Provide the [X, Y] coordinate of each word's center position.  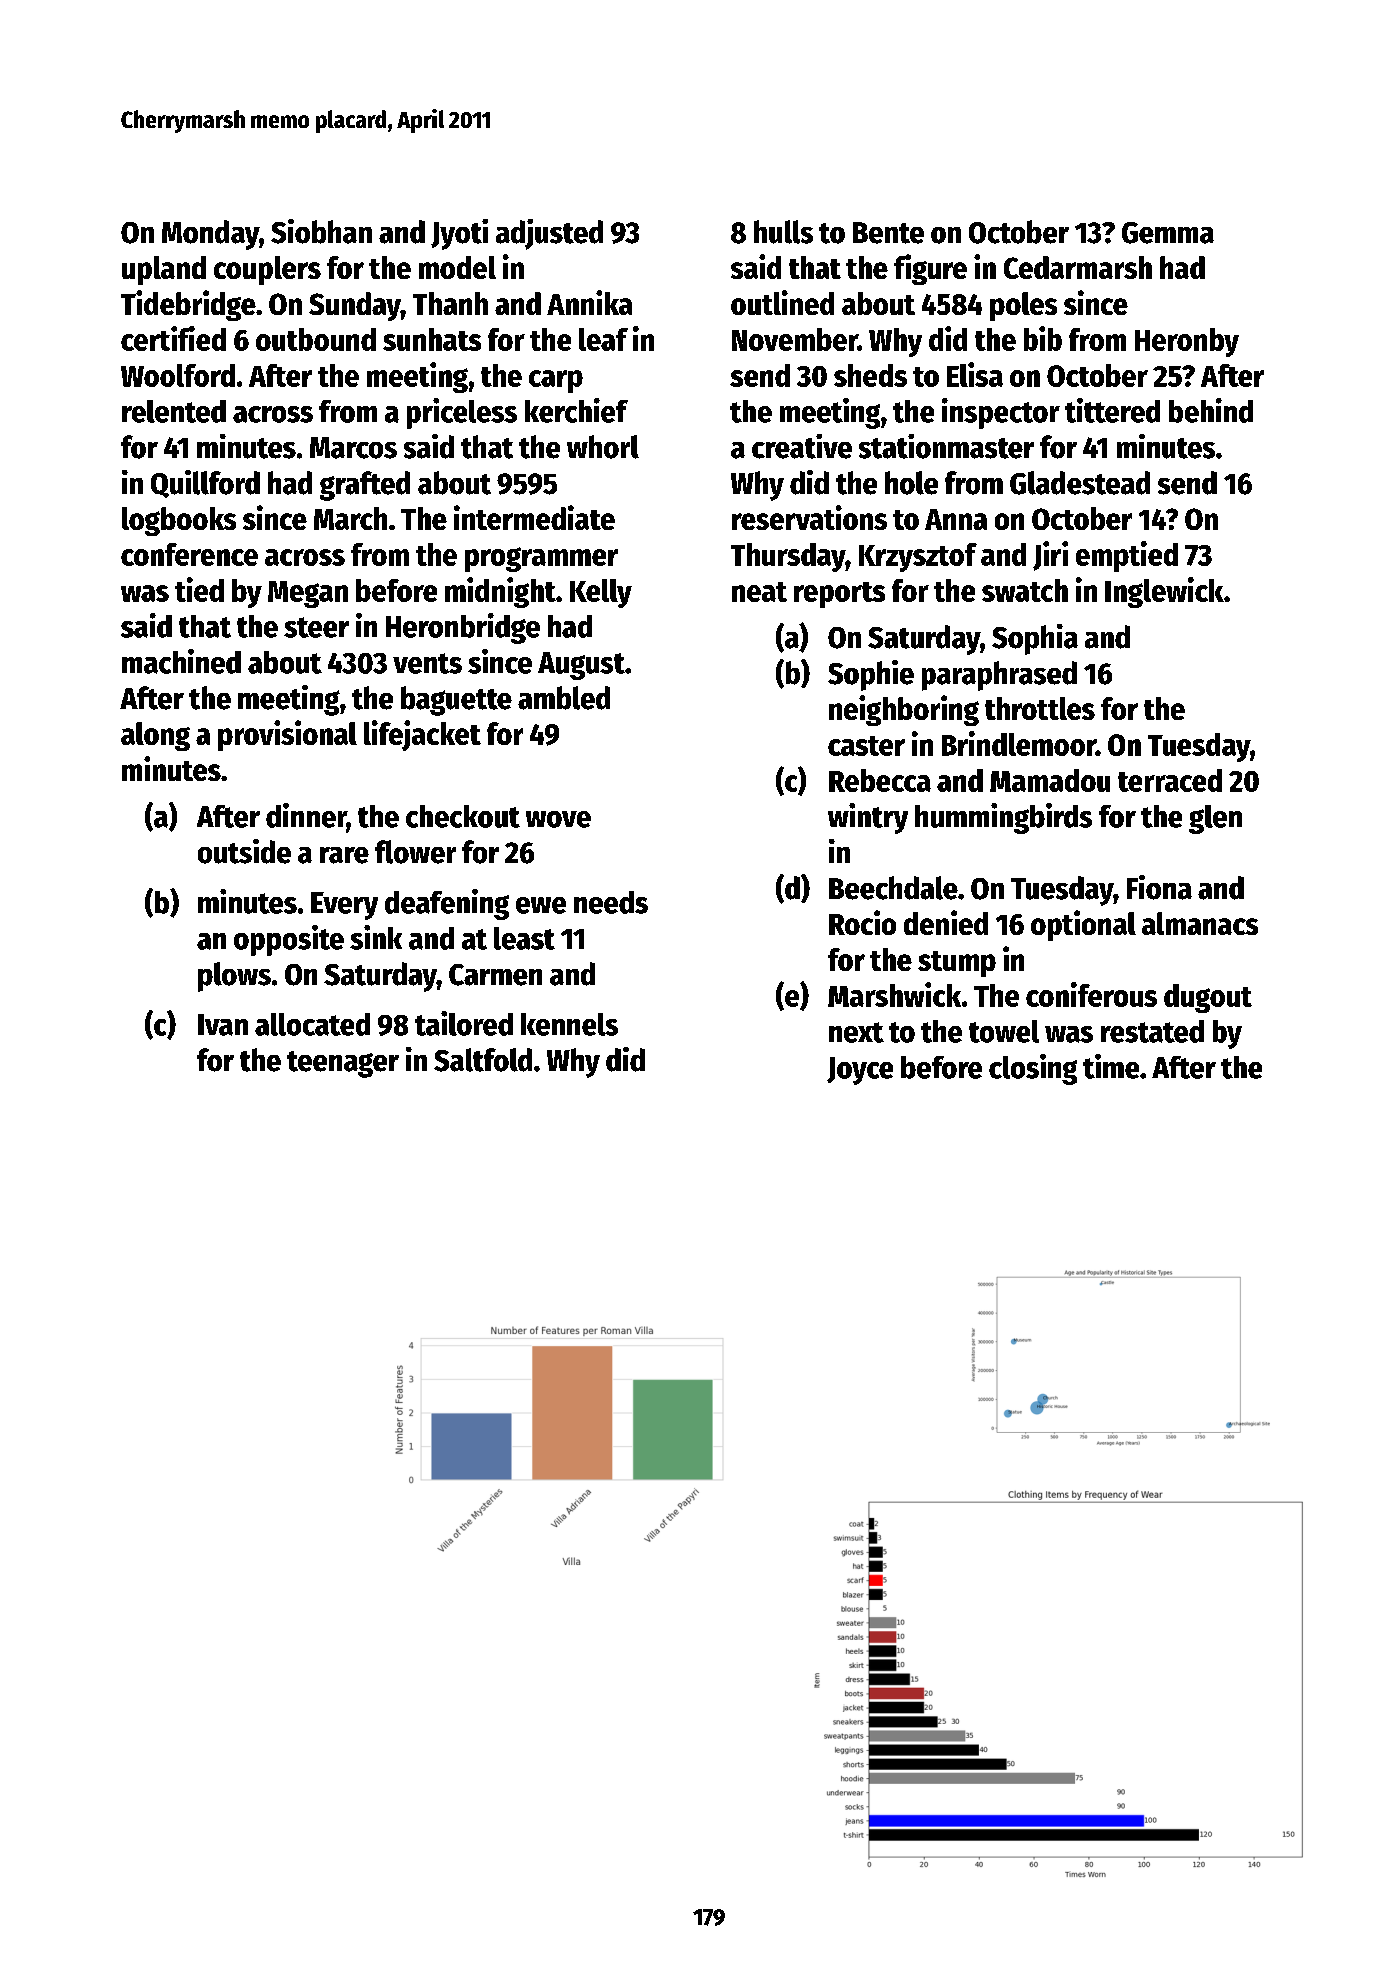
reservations [809, 517]
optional [1083, 925]
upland [164, 270]
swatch [1025, 590]
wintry [868, 818]
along [155, 736]
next [856, 1032]
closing [1033, 1069]
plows [234, 977]
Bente [888, 233]
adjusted [549, 234]
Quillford [205, 484]
